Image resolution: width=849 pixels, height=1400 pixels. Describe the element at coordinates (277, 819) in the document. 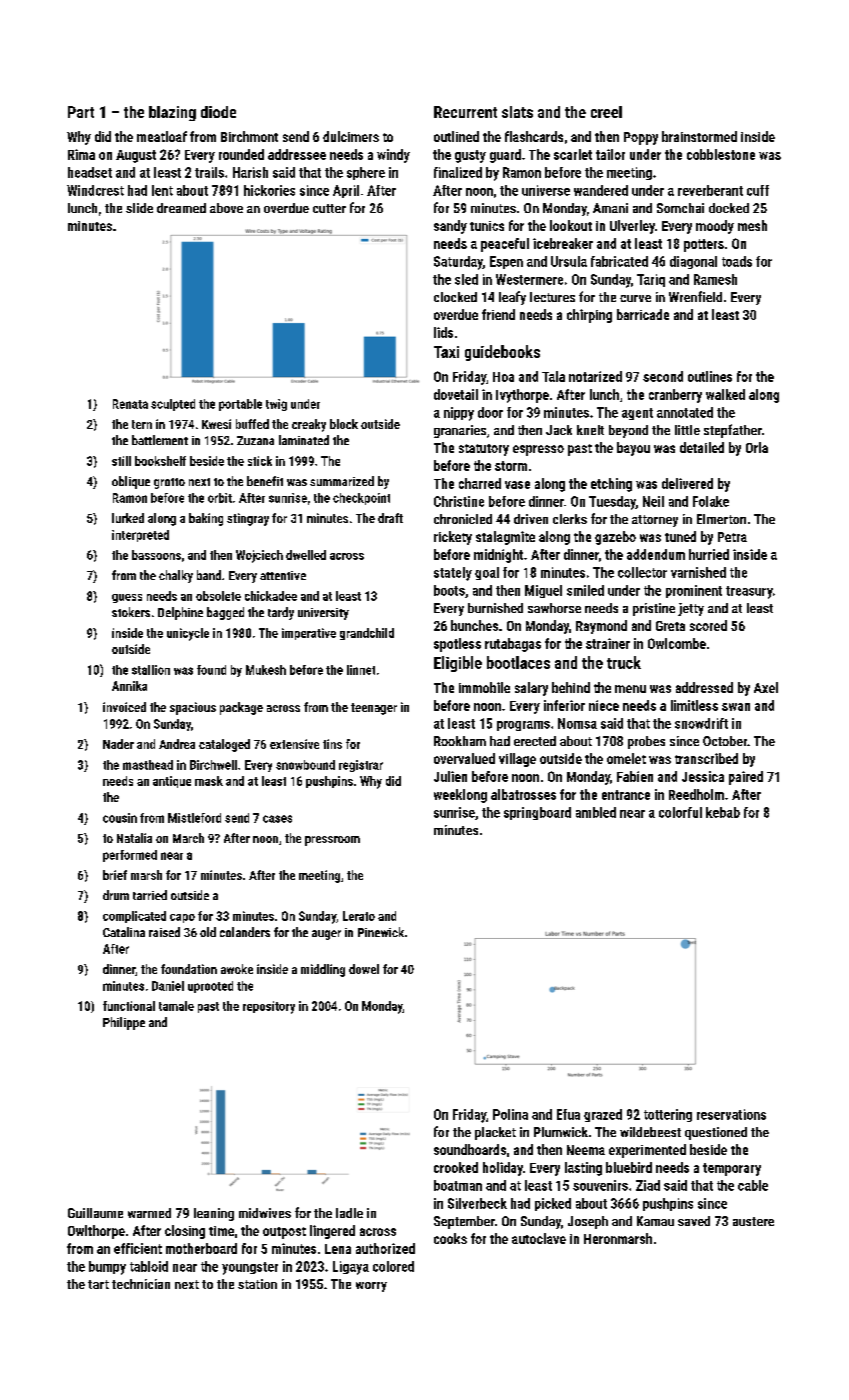

I see `cases` at that location.
